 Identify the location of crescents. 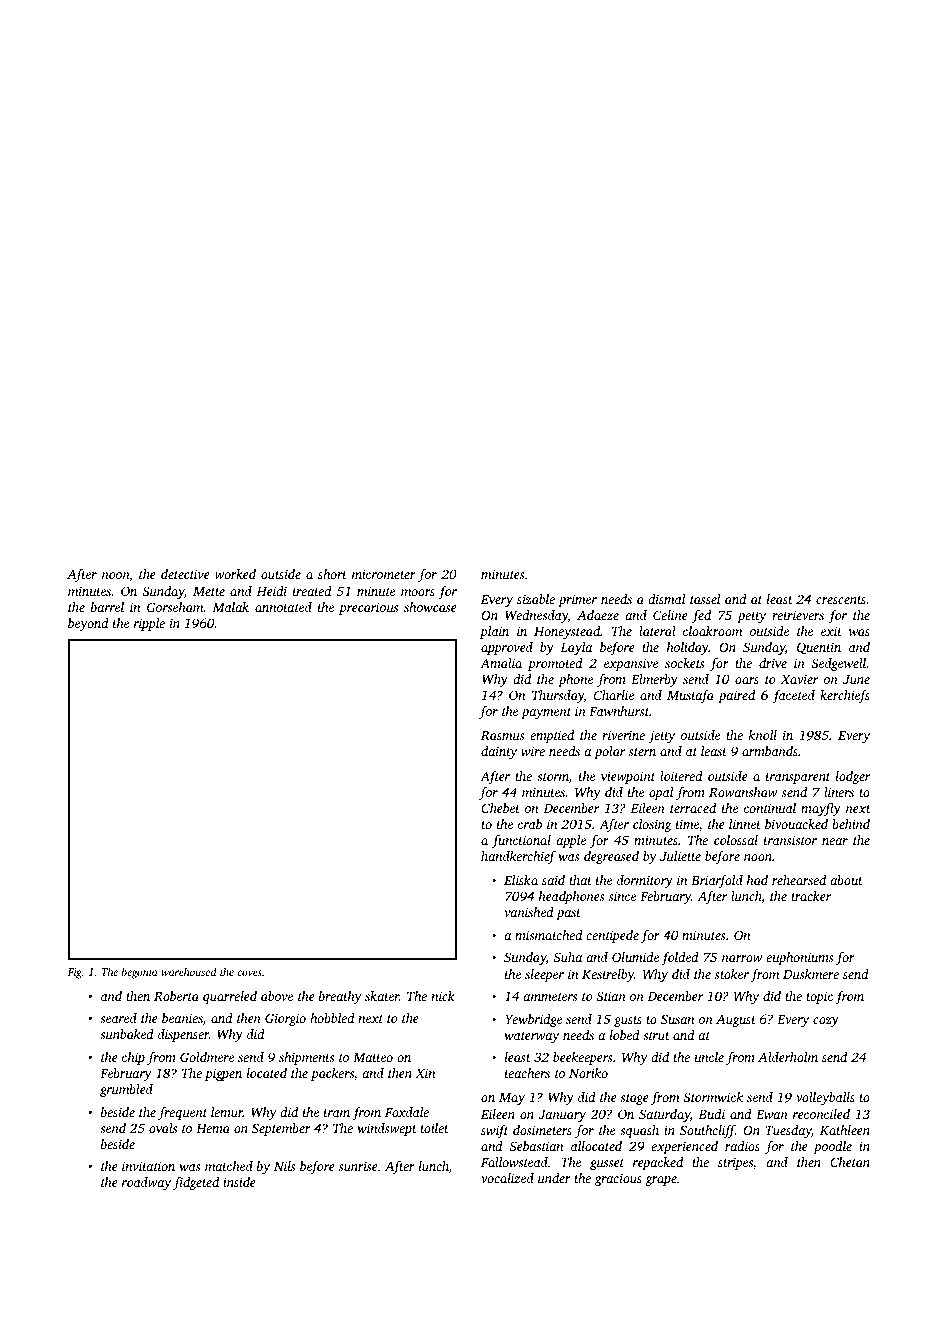
(841, 600).
